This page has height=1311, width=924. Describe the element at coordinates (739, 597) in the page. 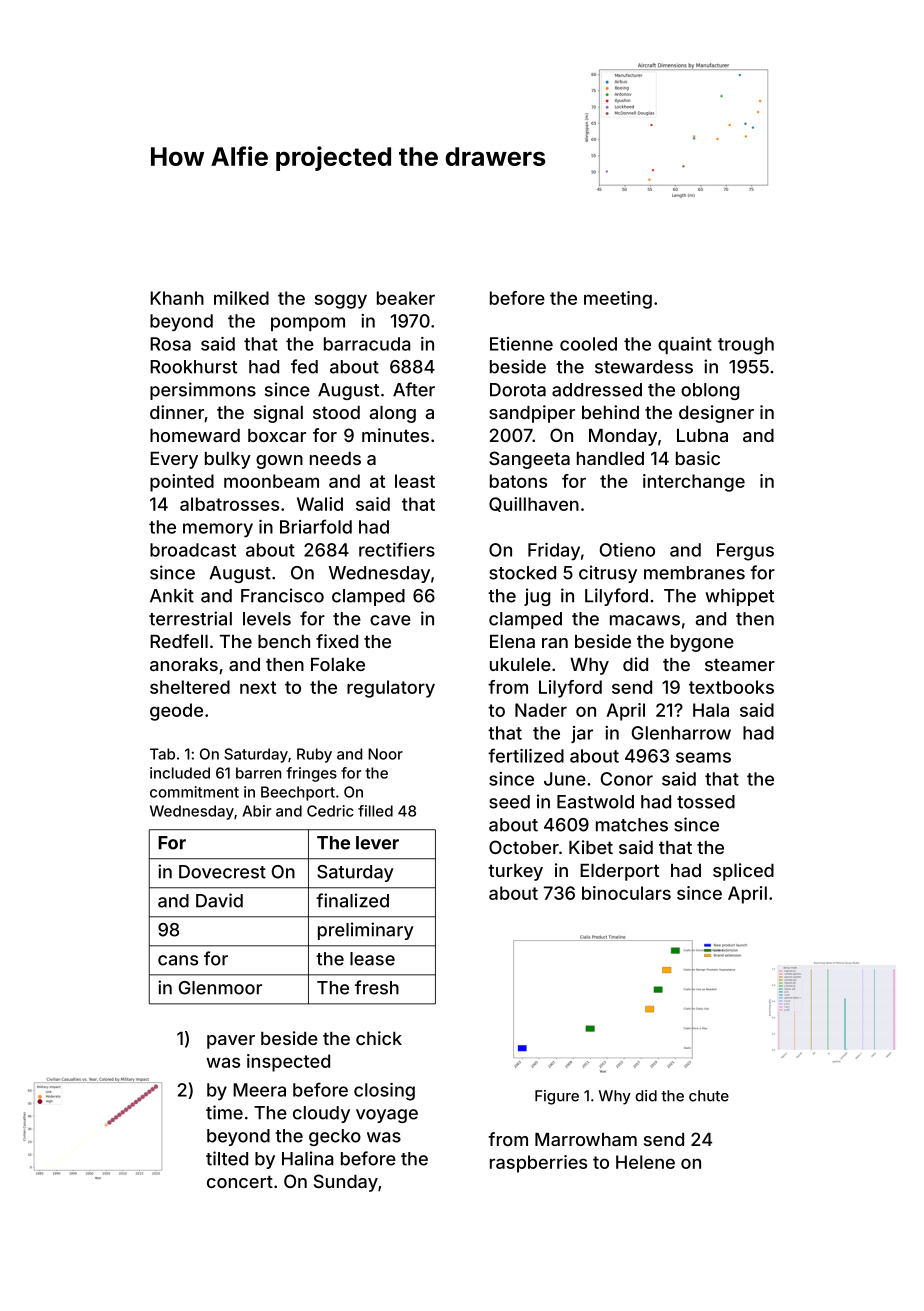

I see `whippet` at that location.
